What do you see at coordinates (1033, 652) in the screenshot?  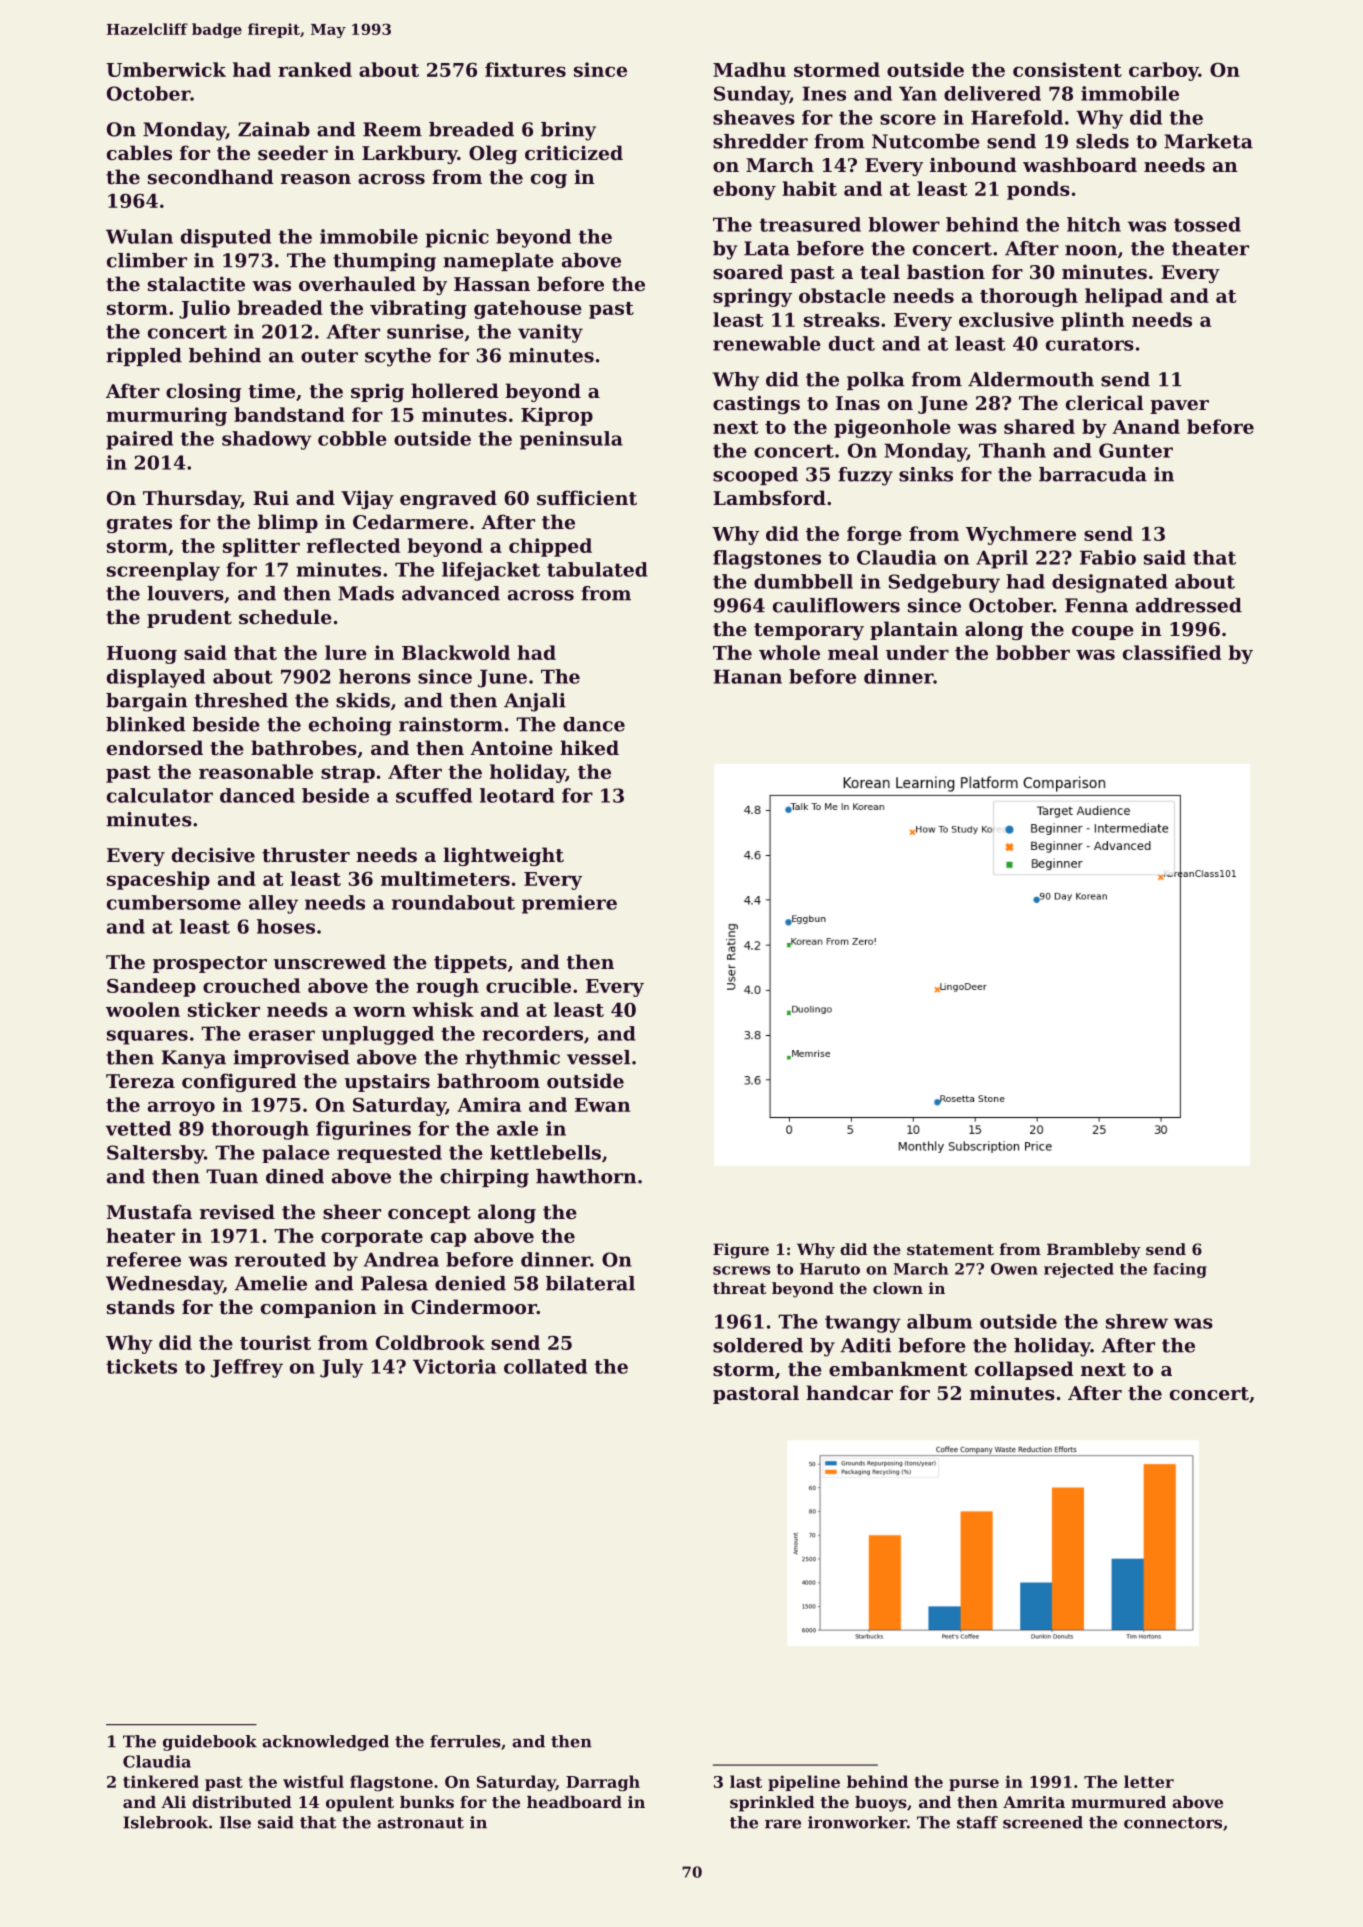 I see `bobber` at bounding box center [1033, 652].
